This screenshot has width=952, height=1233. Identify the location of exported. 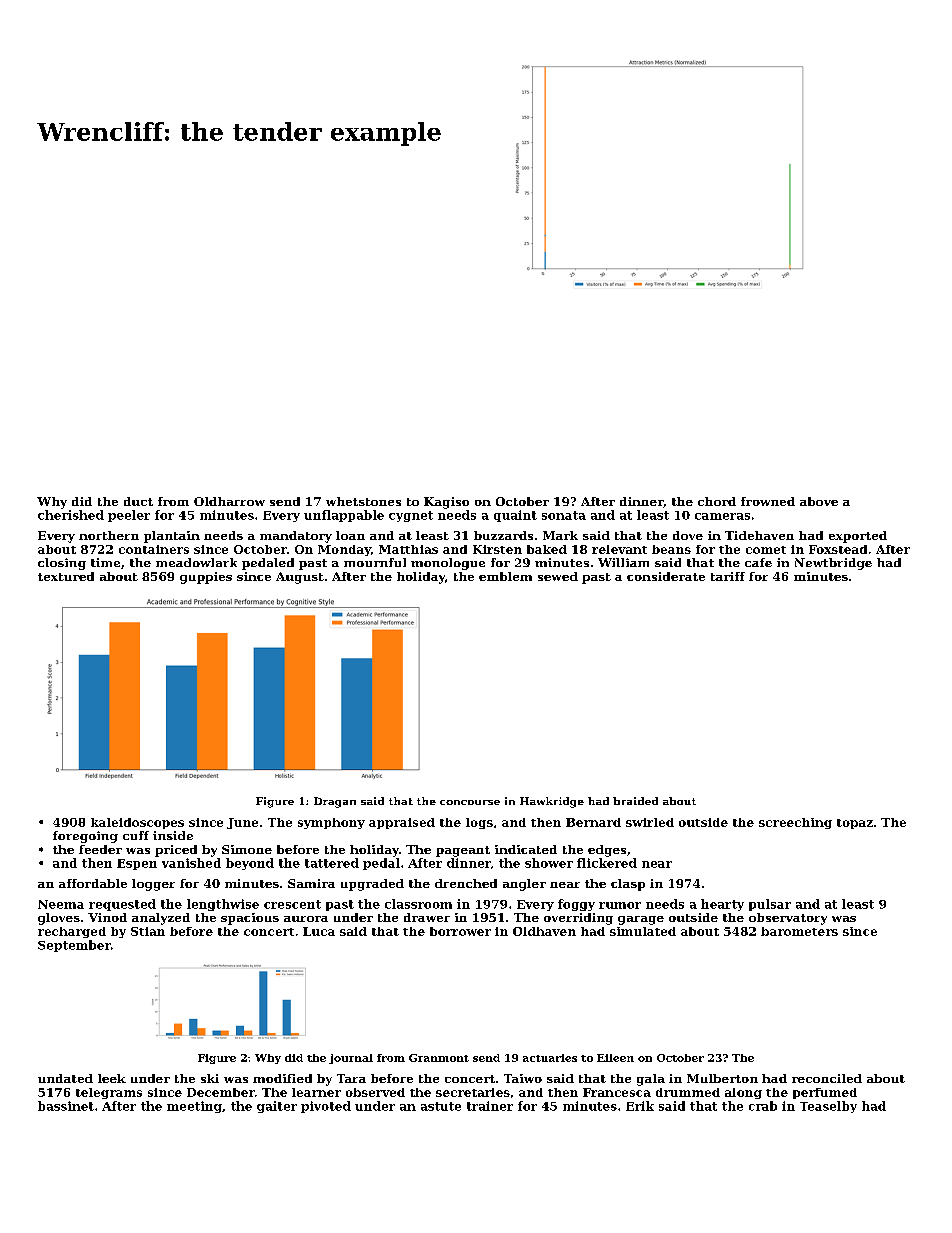
(858, 537).
